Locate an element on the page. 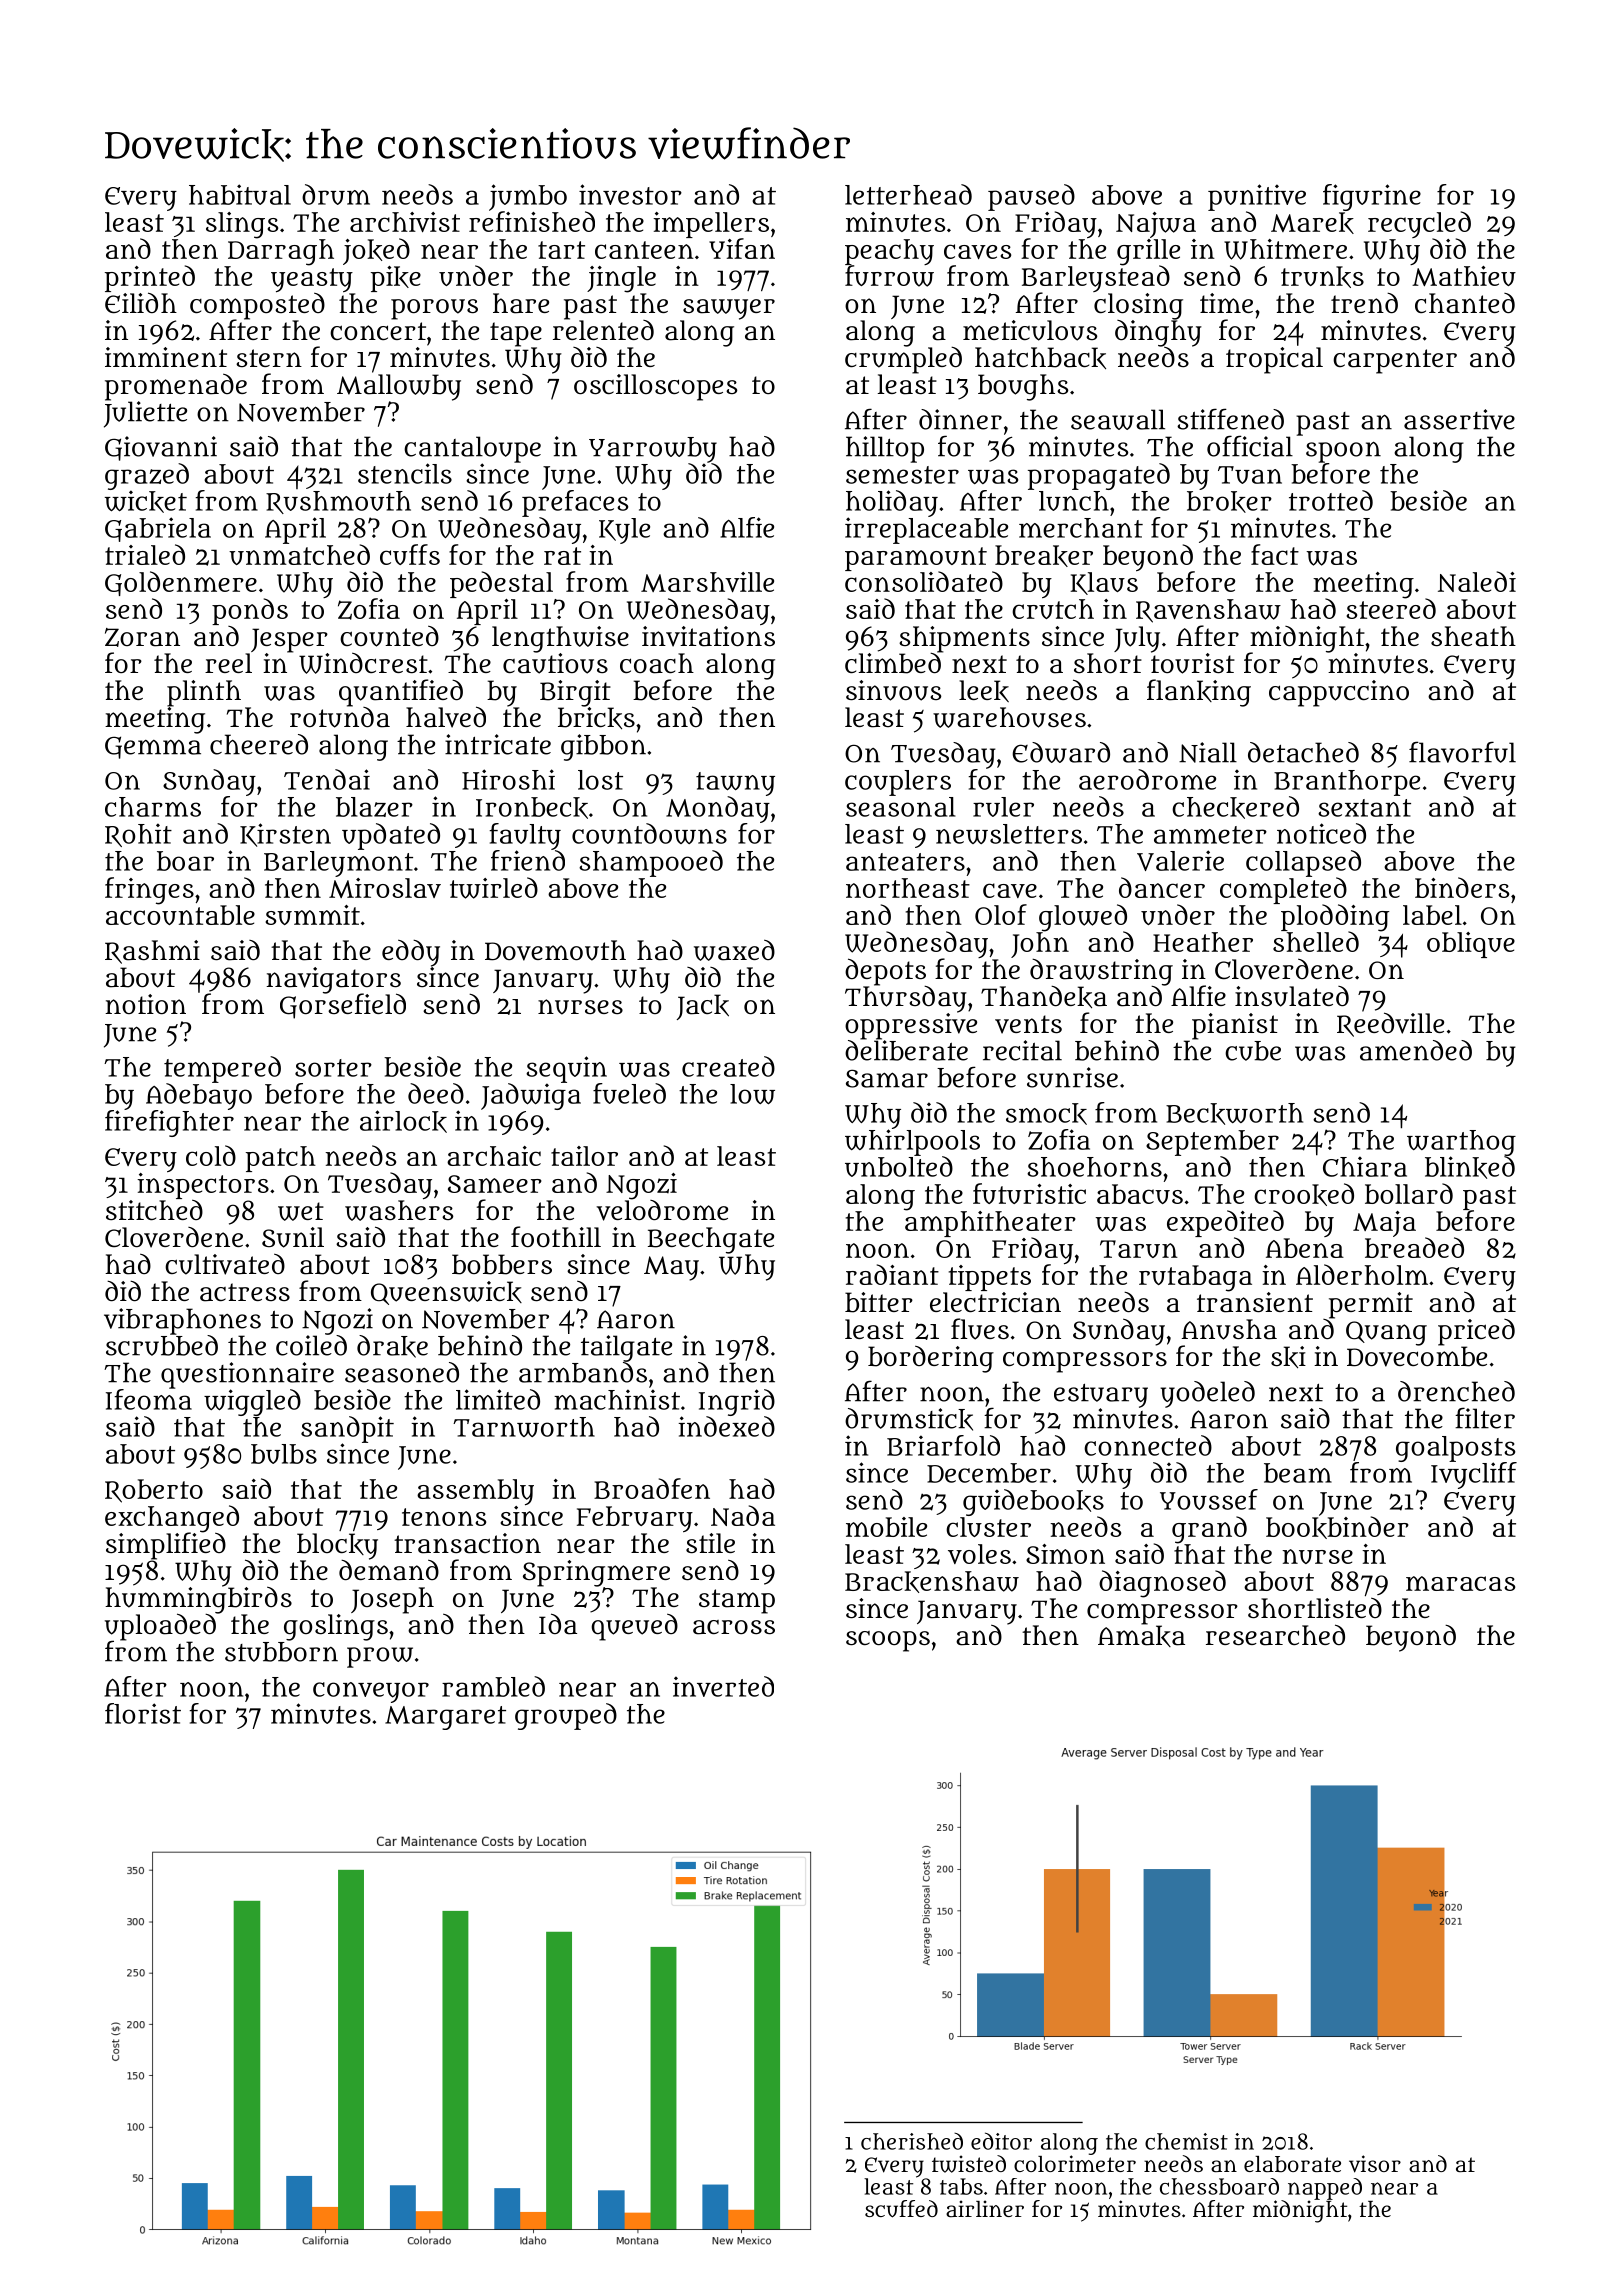 The height and width of the page is (2292, 1620). cherished is located at coordinates (912, 2141).
